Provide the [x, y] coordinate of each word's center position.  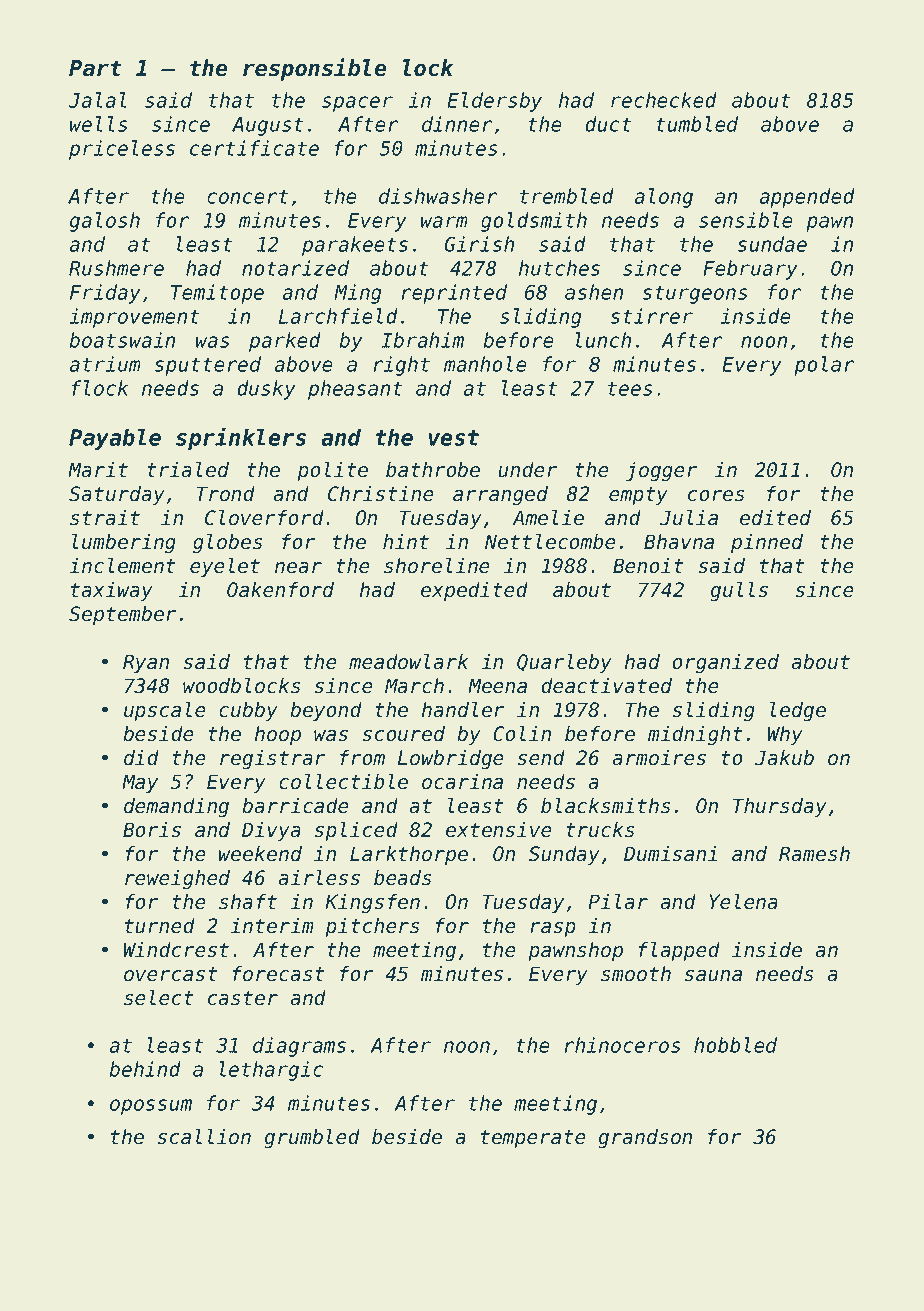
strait [105, 518]
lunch [603, 340]
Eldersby [494, 102]
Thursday [780, 807]
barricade [295, 806]
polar [824, 366]
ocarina [462, 782]
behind [145, 1069]
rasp [553, 929]
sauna [713, 976]
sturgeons [695, 294]
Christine [381, 494]
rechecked [664, 100]
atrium [105, 364]
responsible [315, 69]
